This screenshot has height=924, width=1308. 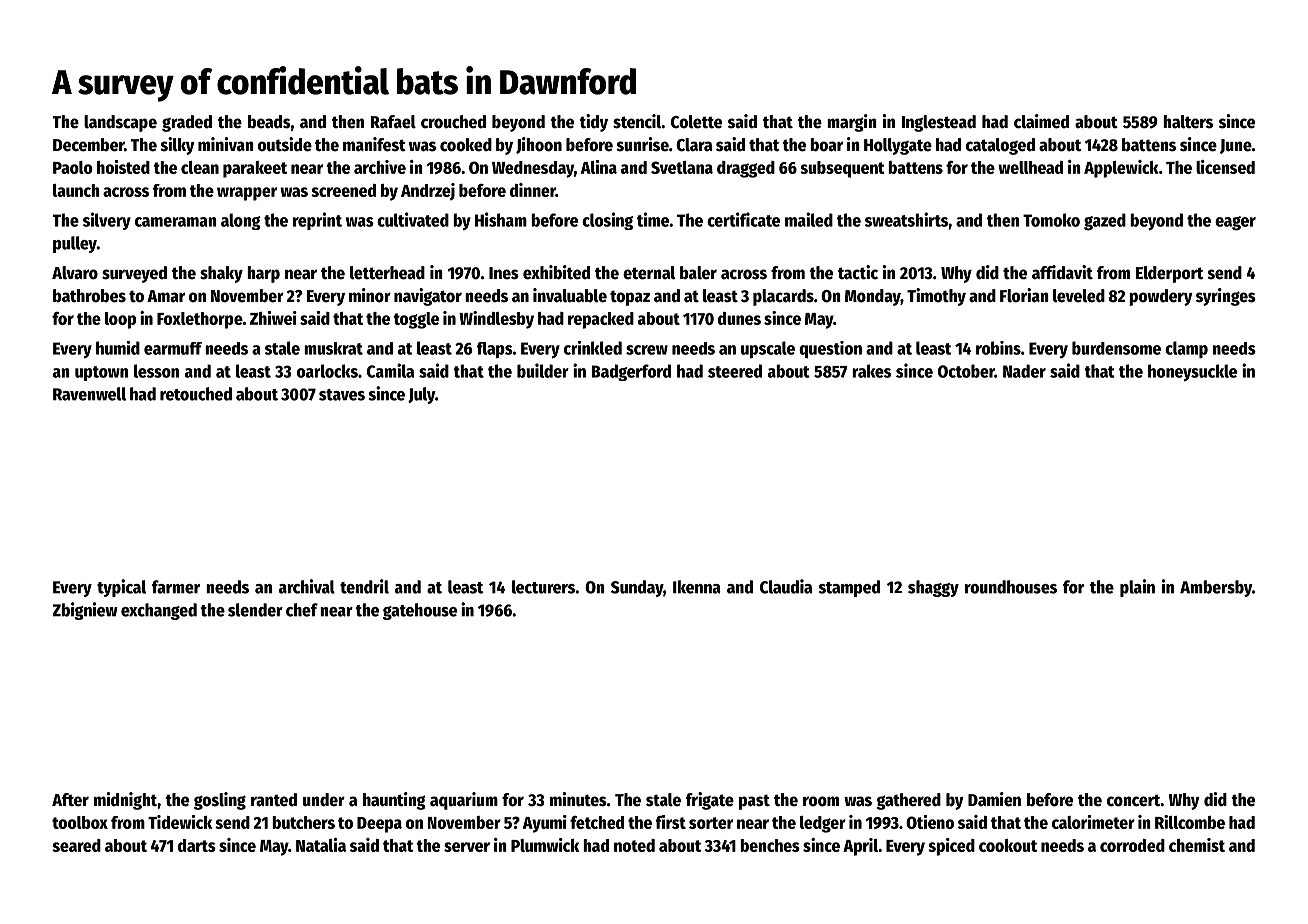 What do you see at coordinates (220, 801) in the screenshot?
I see `gosling` at bounding box center [220, 801].
